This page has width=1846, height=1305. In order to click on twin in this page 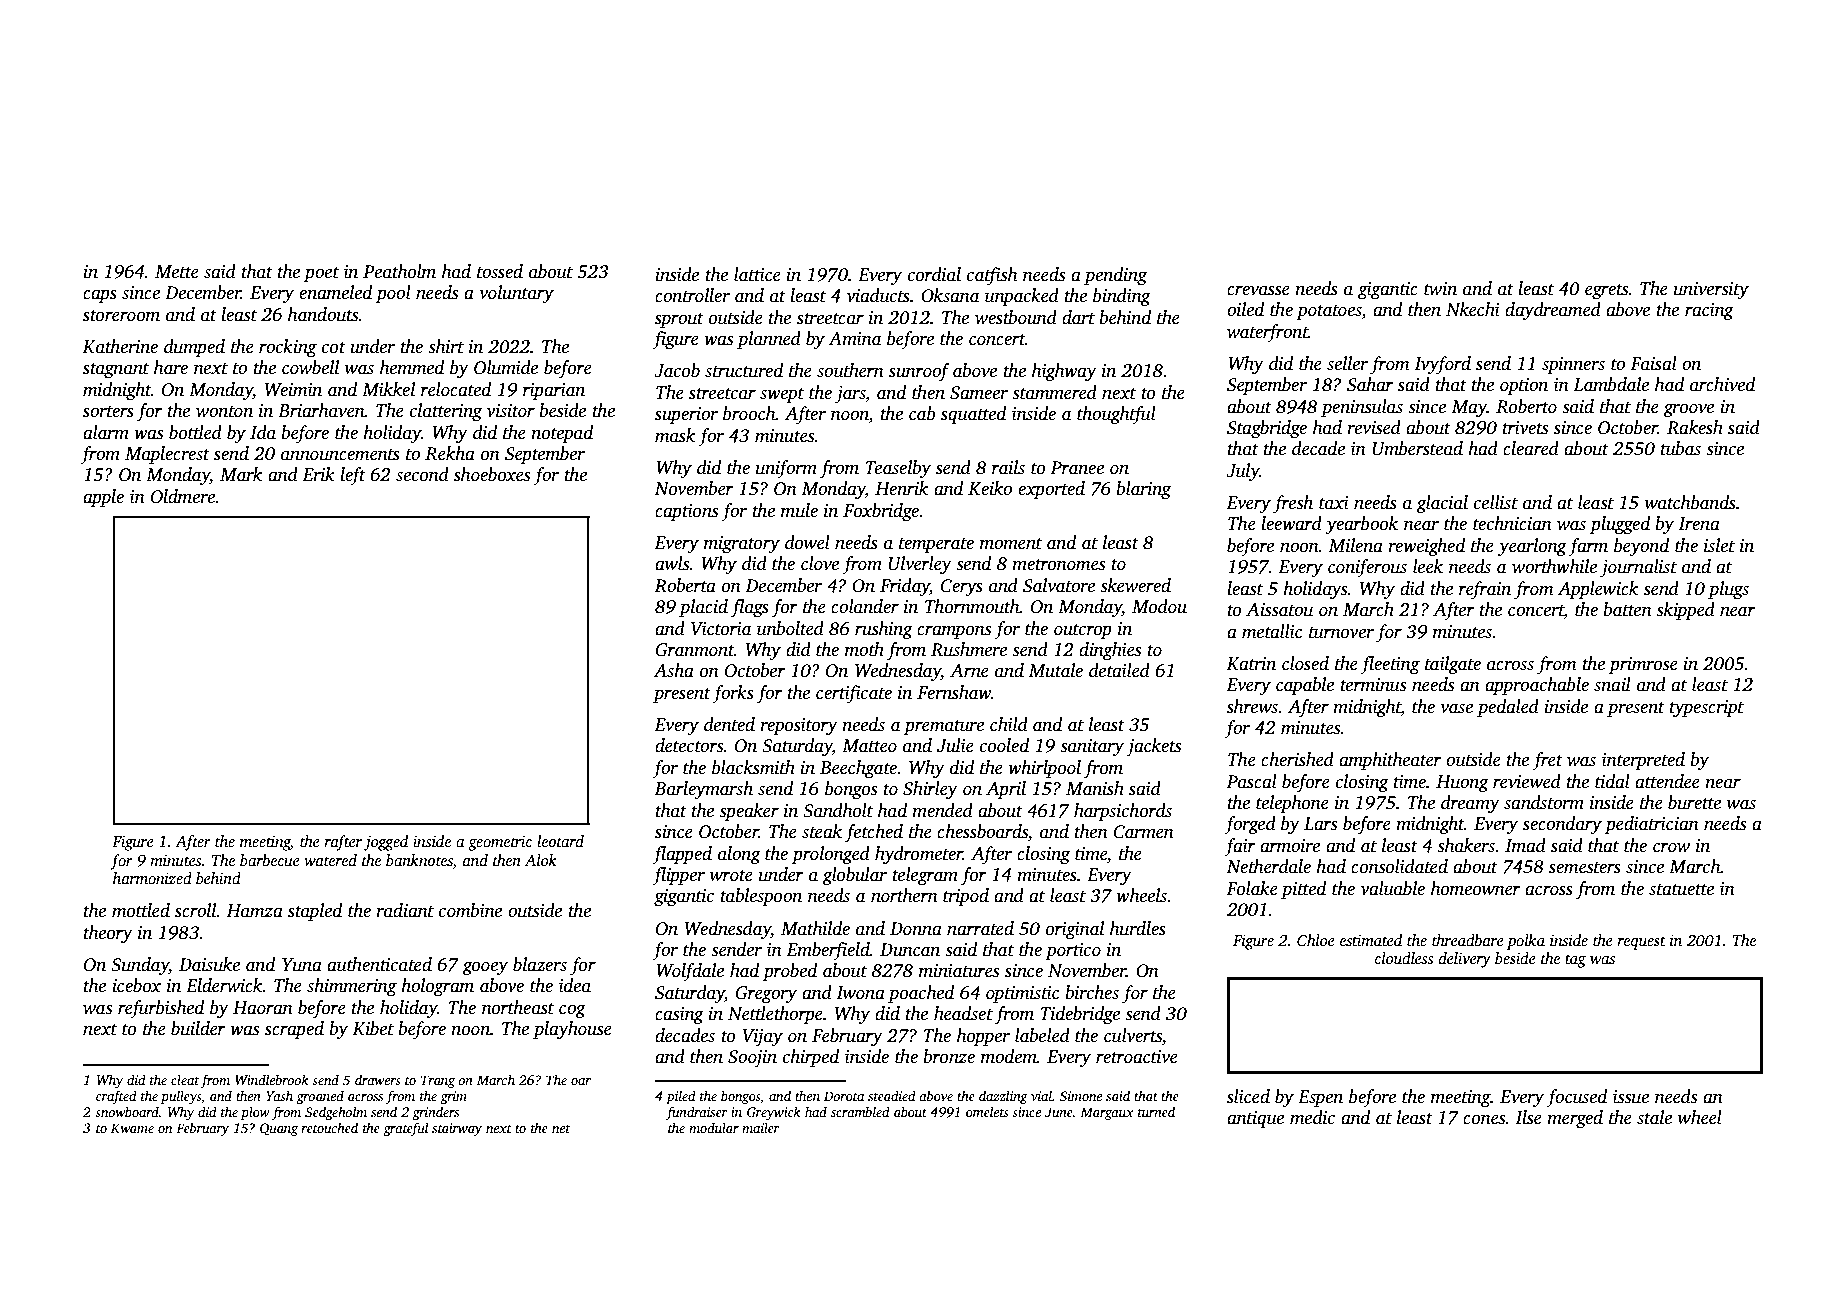, I will do `click(1440, 289)`.
